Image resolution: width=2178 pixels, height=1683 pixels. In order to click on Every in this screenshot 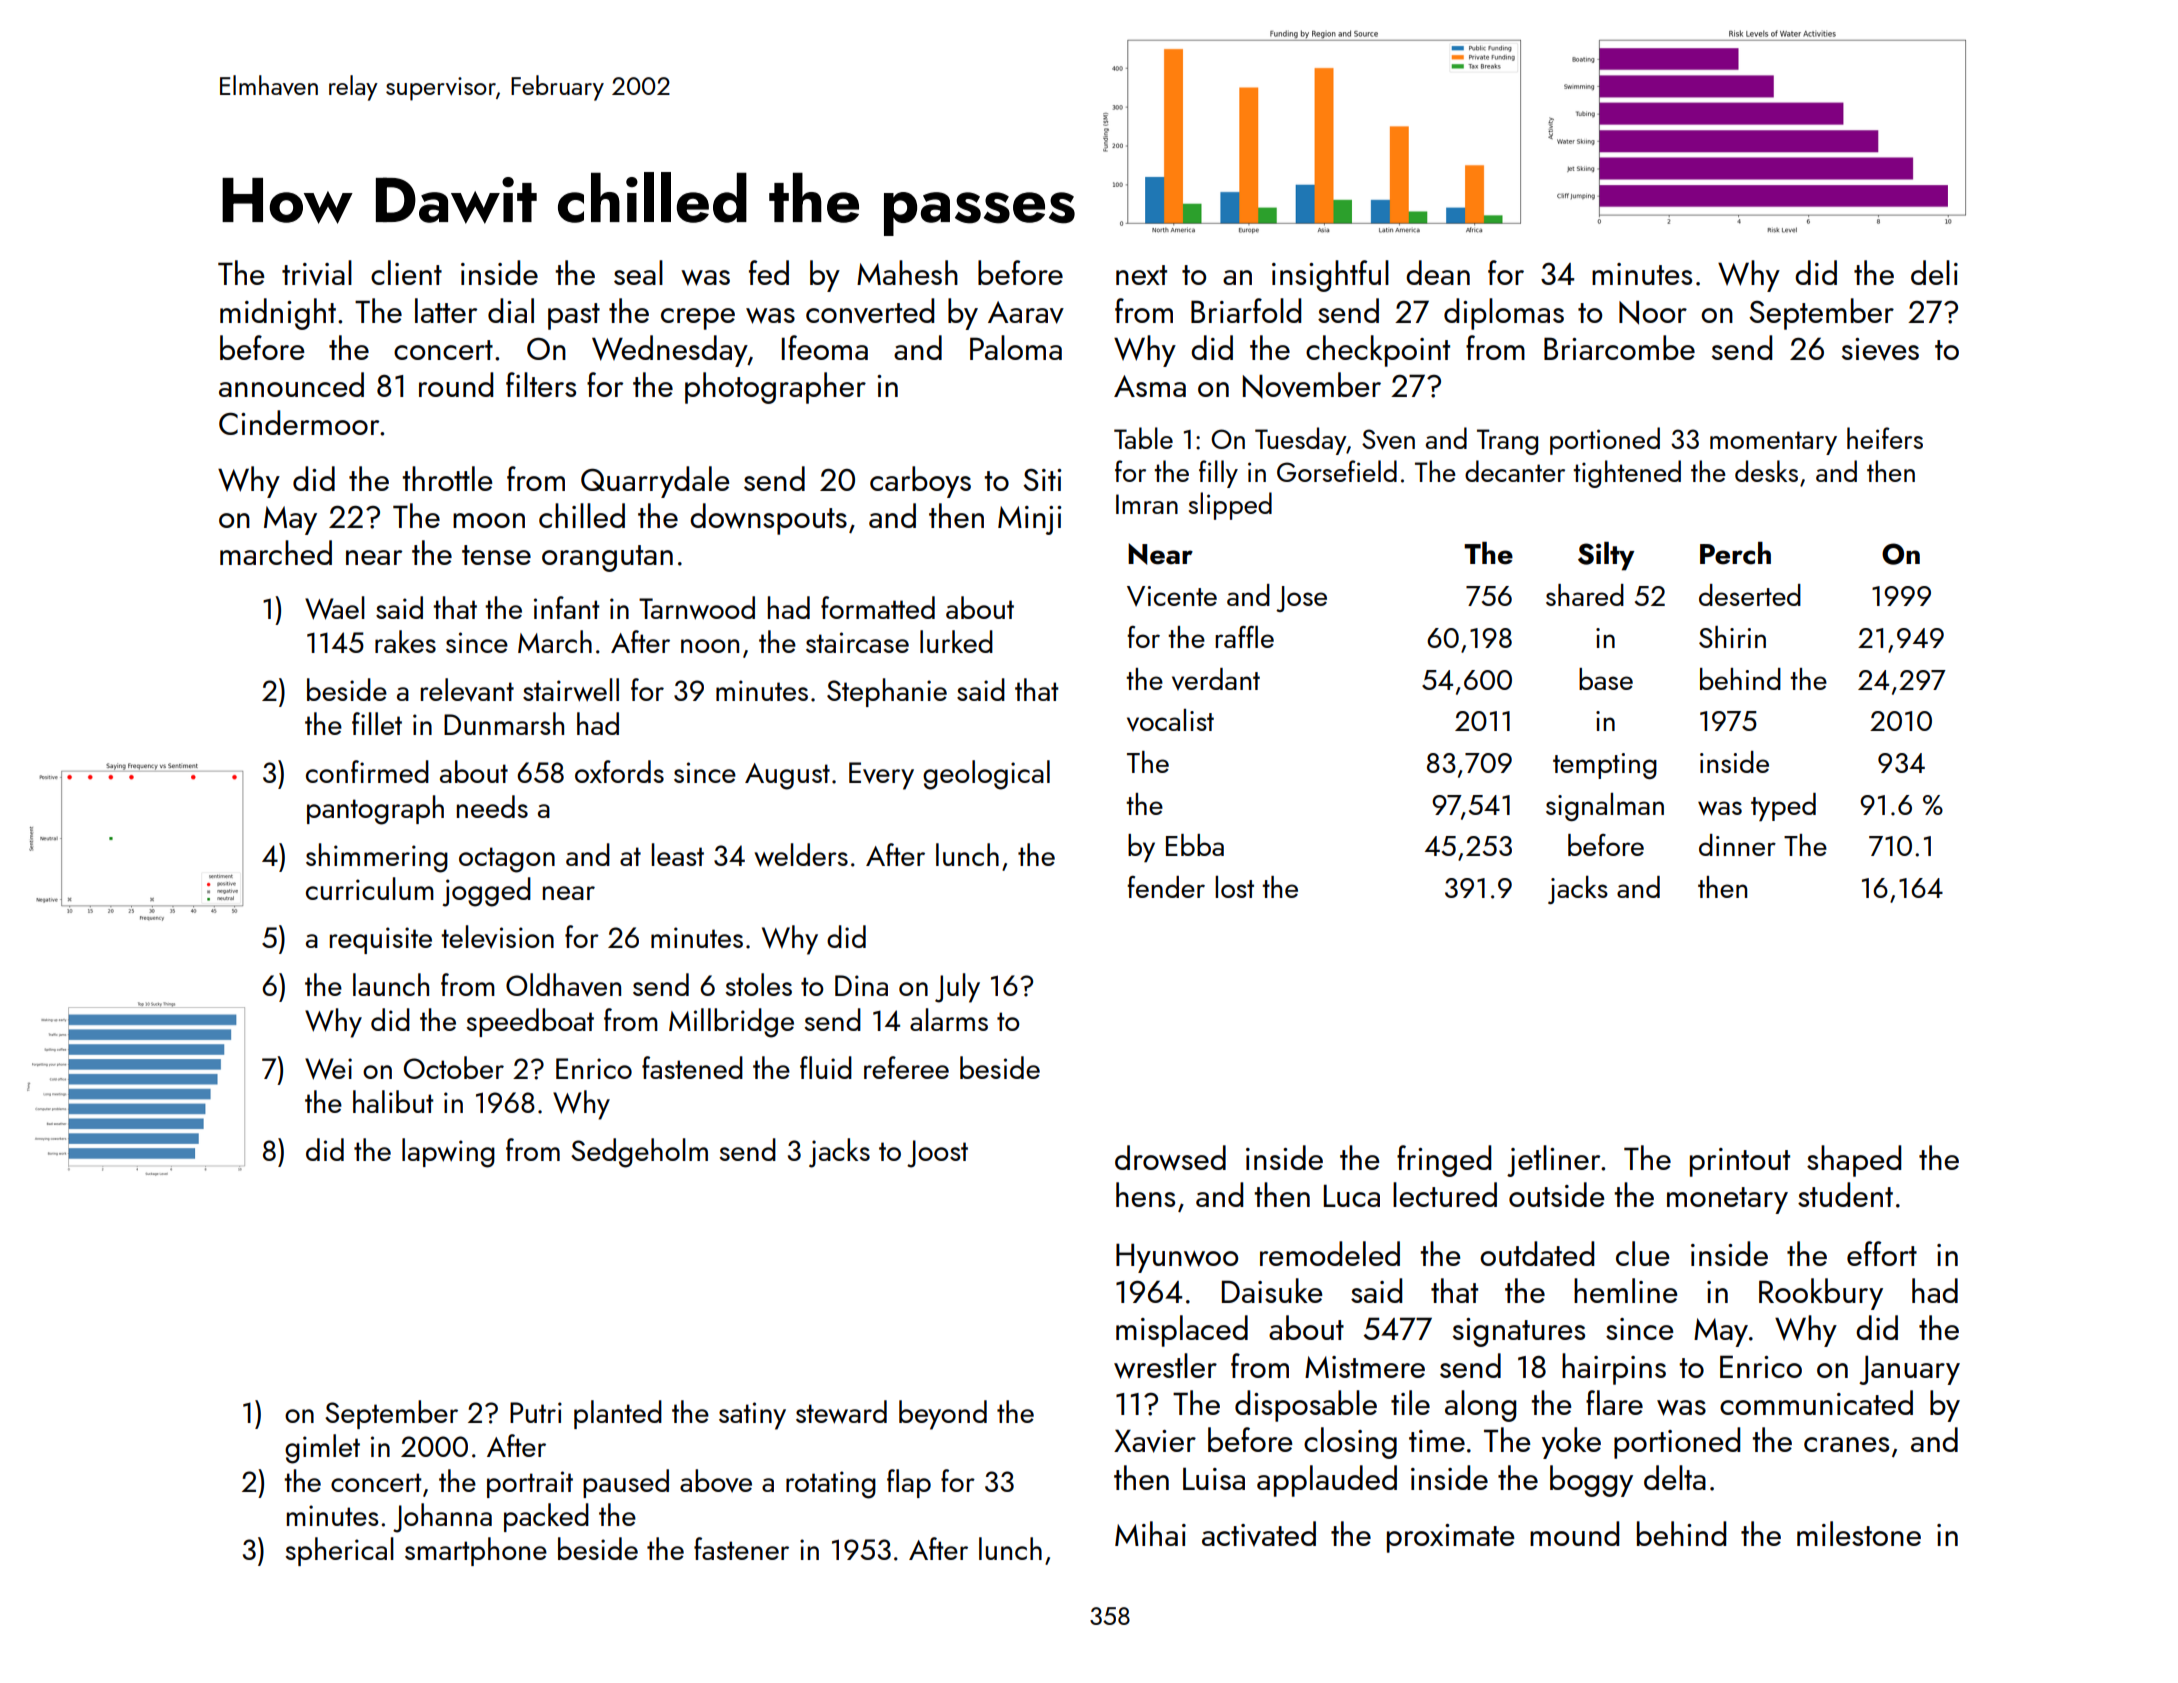, I will do `click(881, 776)`.
